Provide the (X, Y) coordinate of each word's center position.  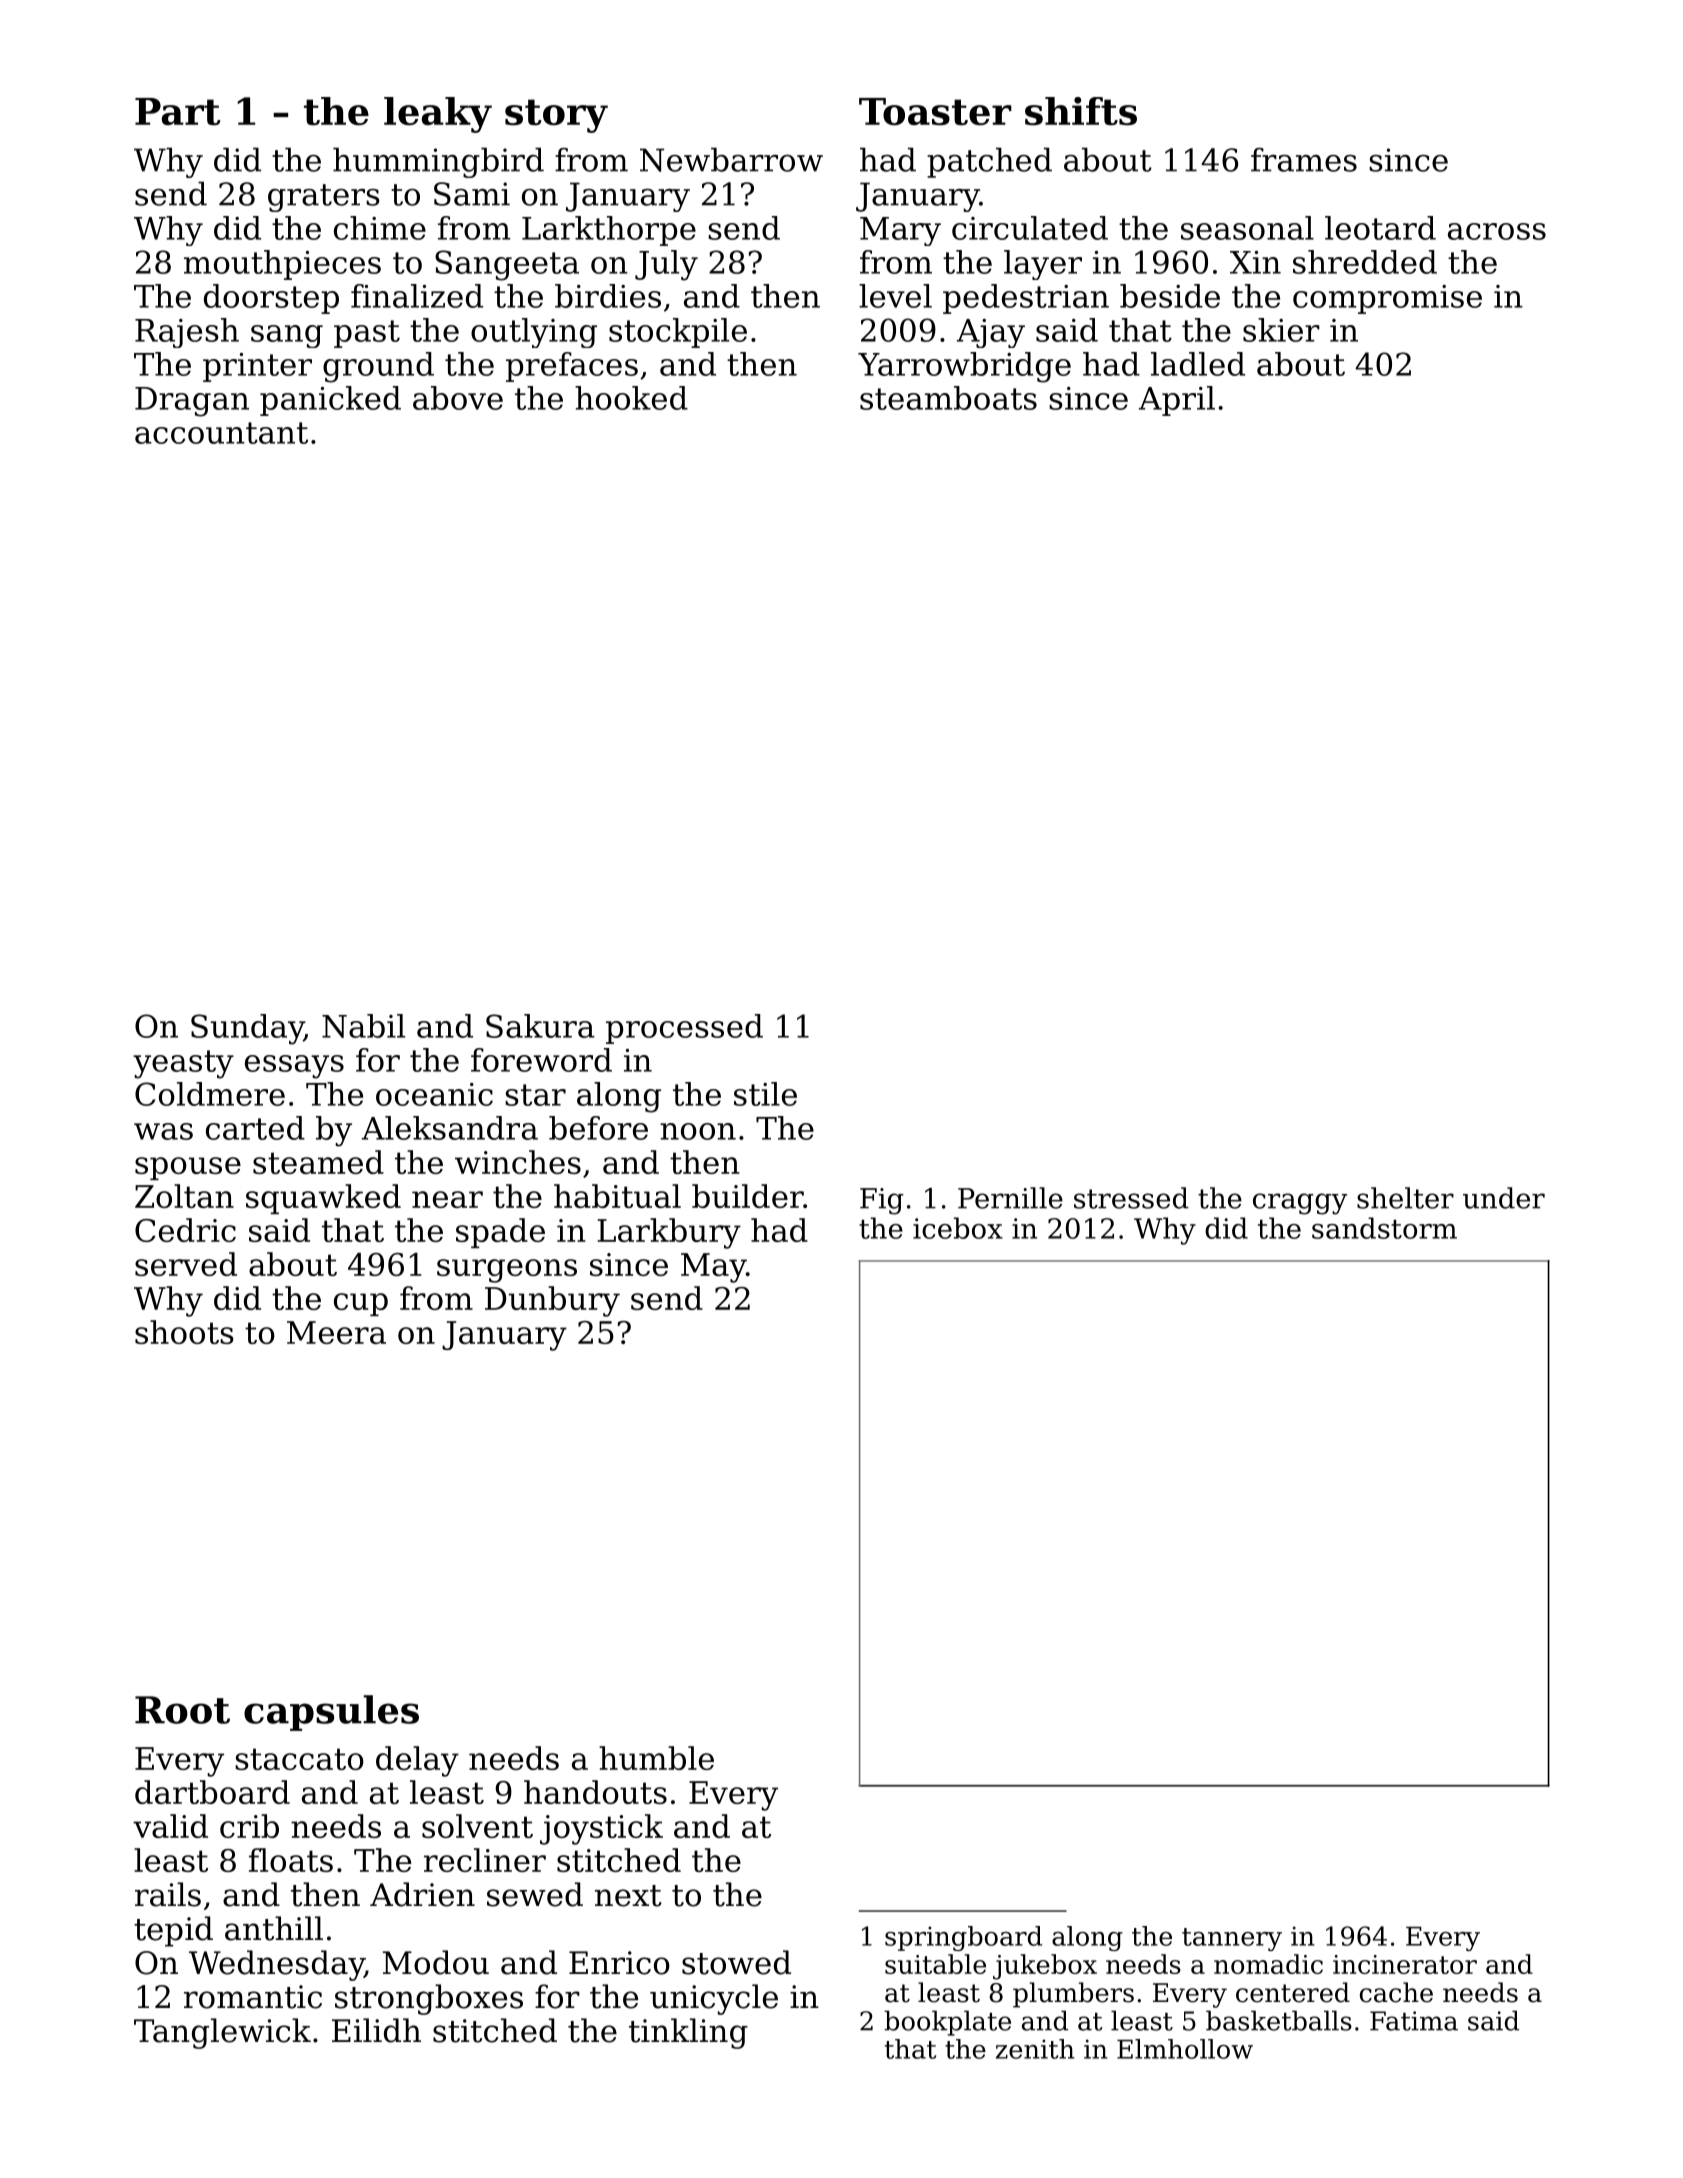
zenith (1035, 2049)
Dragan (192, 402)
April (1177, 401)
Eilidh (376, 2030)
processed (684, 1029)
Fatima (1414, 2021)
